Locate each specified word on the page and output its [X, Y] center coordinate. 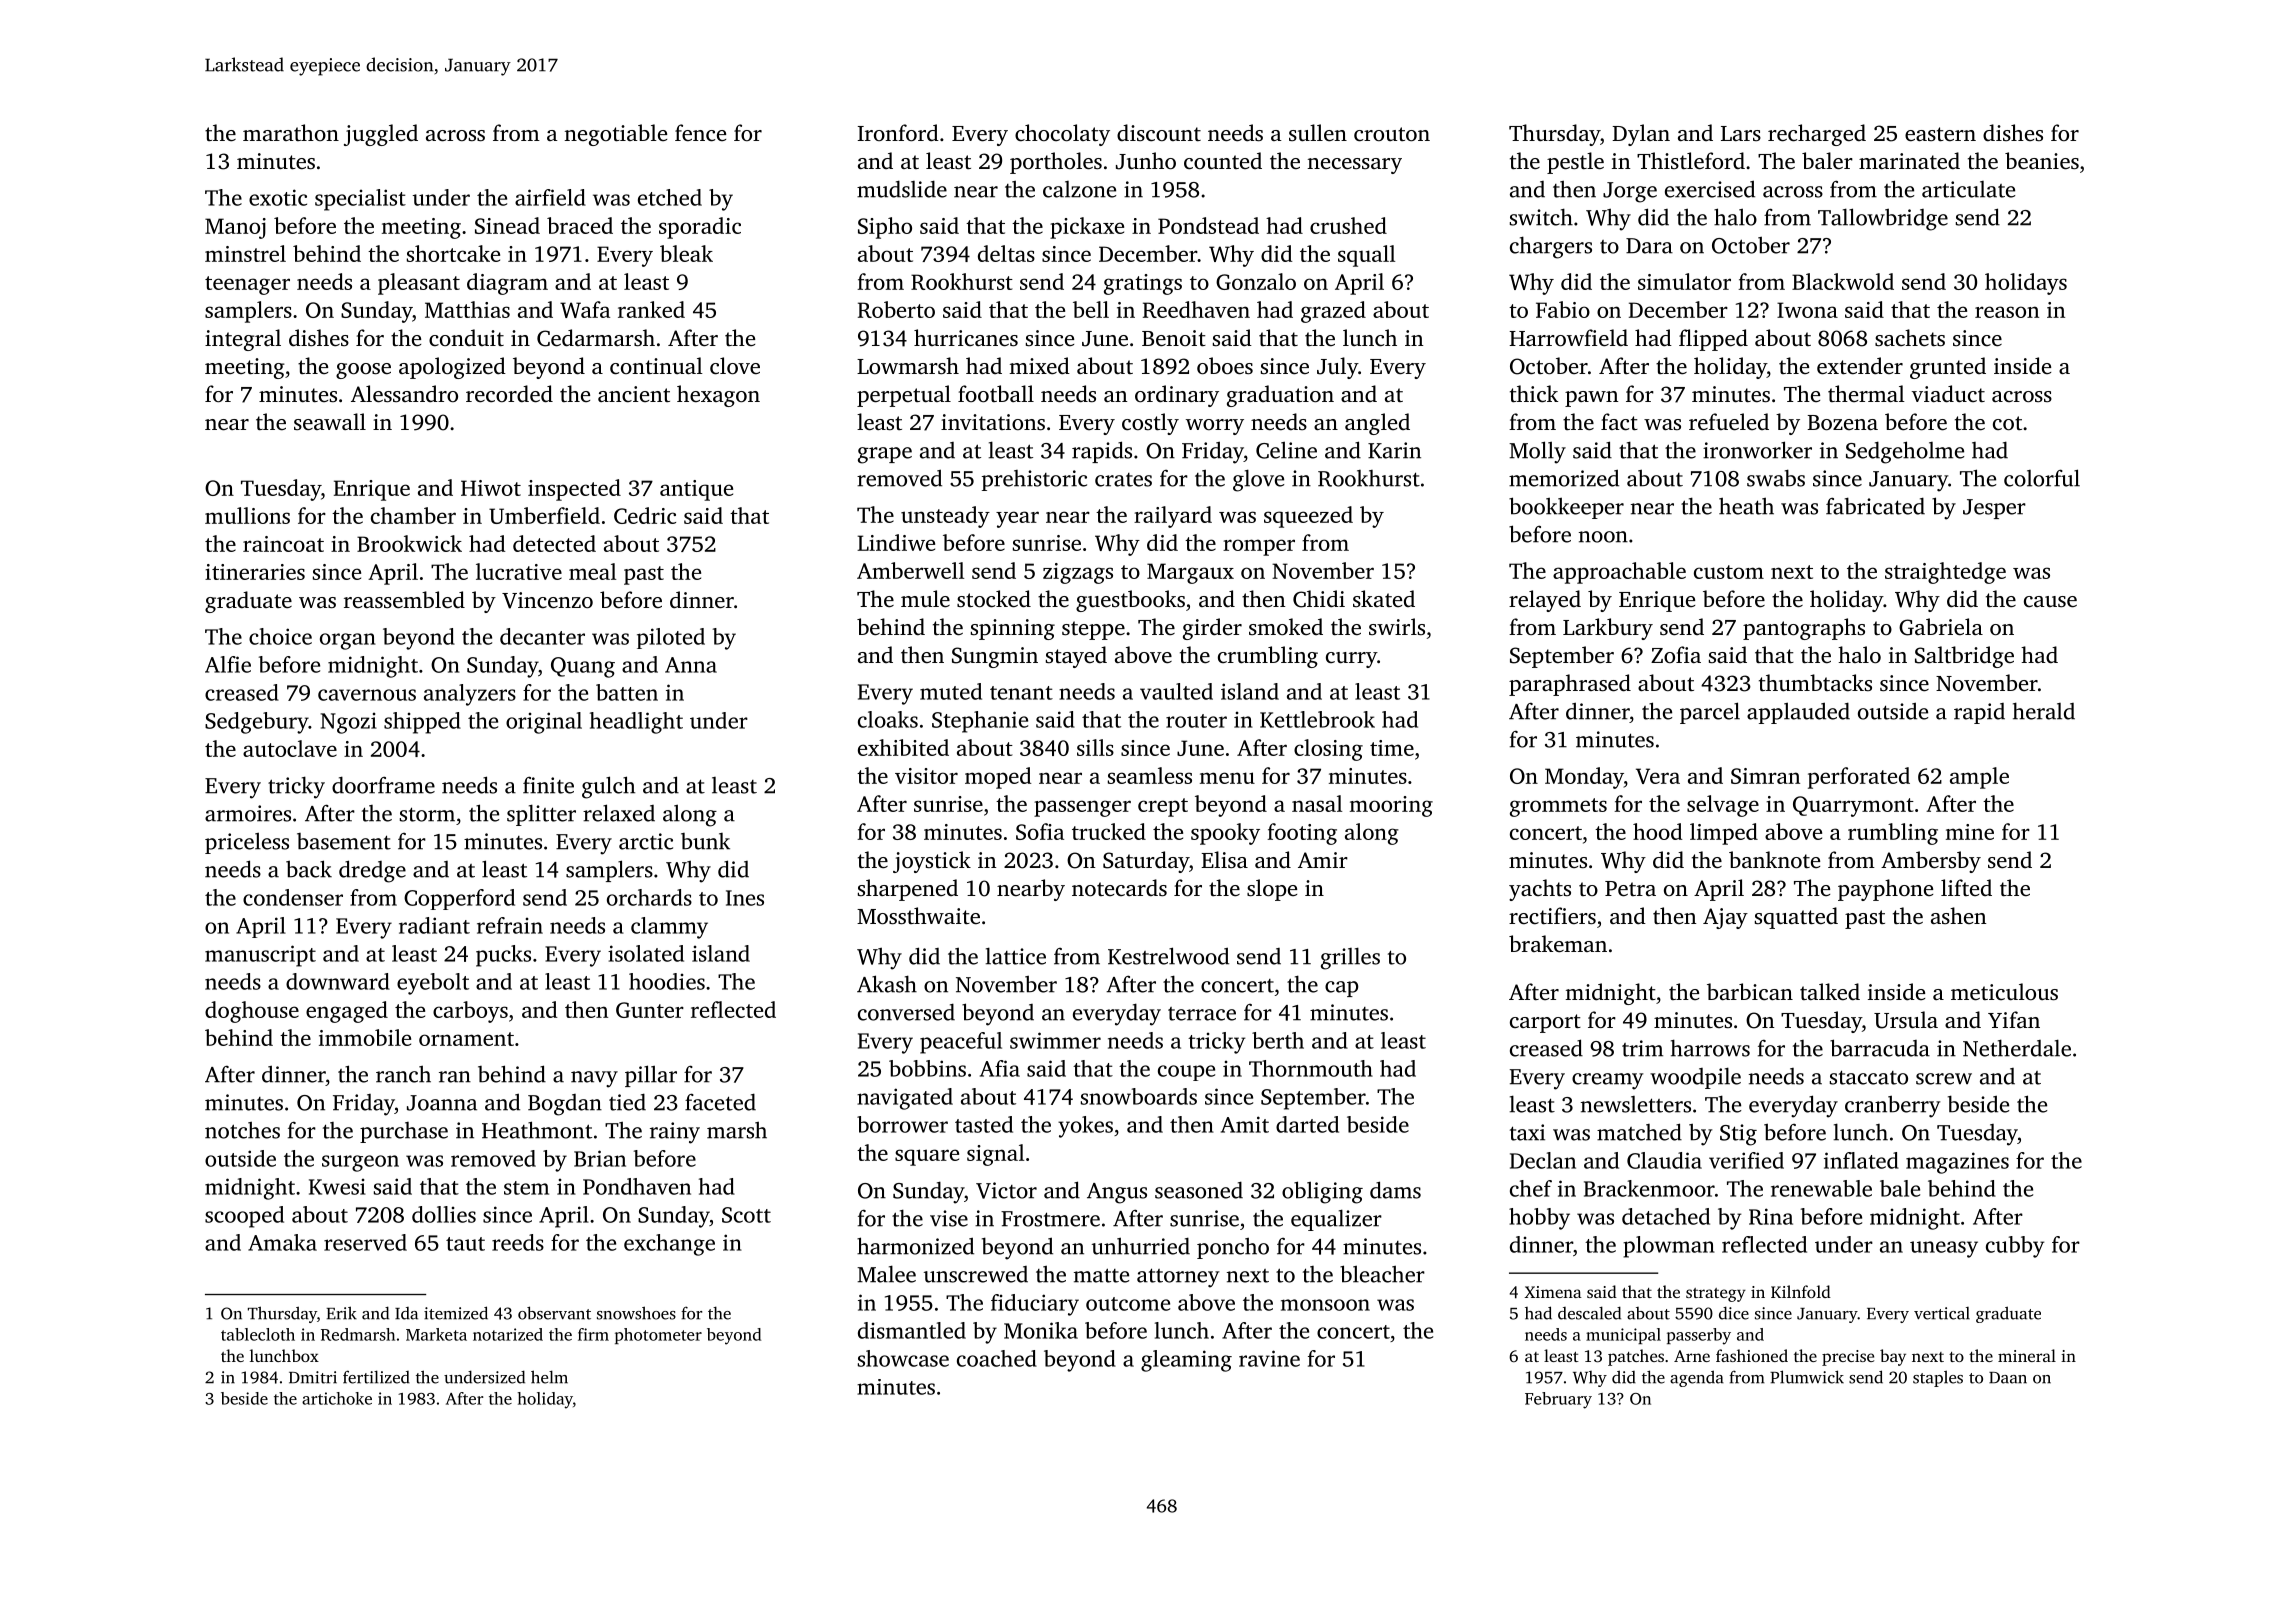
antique [696, 490]
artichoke [337, 1398]
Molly [1537, 452]
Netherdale [2017, 1048]
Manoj [235, 228]
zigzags [1078, 573]
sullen [1318, 133]
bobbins [927, 1068]
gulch [608, 787]
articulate [1968, 189]
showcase [903, 1358]
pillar [651, 1076]
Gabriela [1941, 627]
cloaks [888, 719]
